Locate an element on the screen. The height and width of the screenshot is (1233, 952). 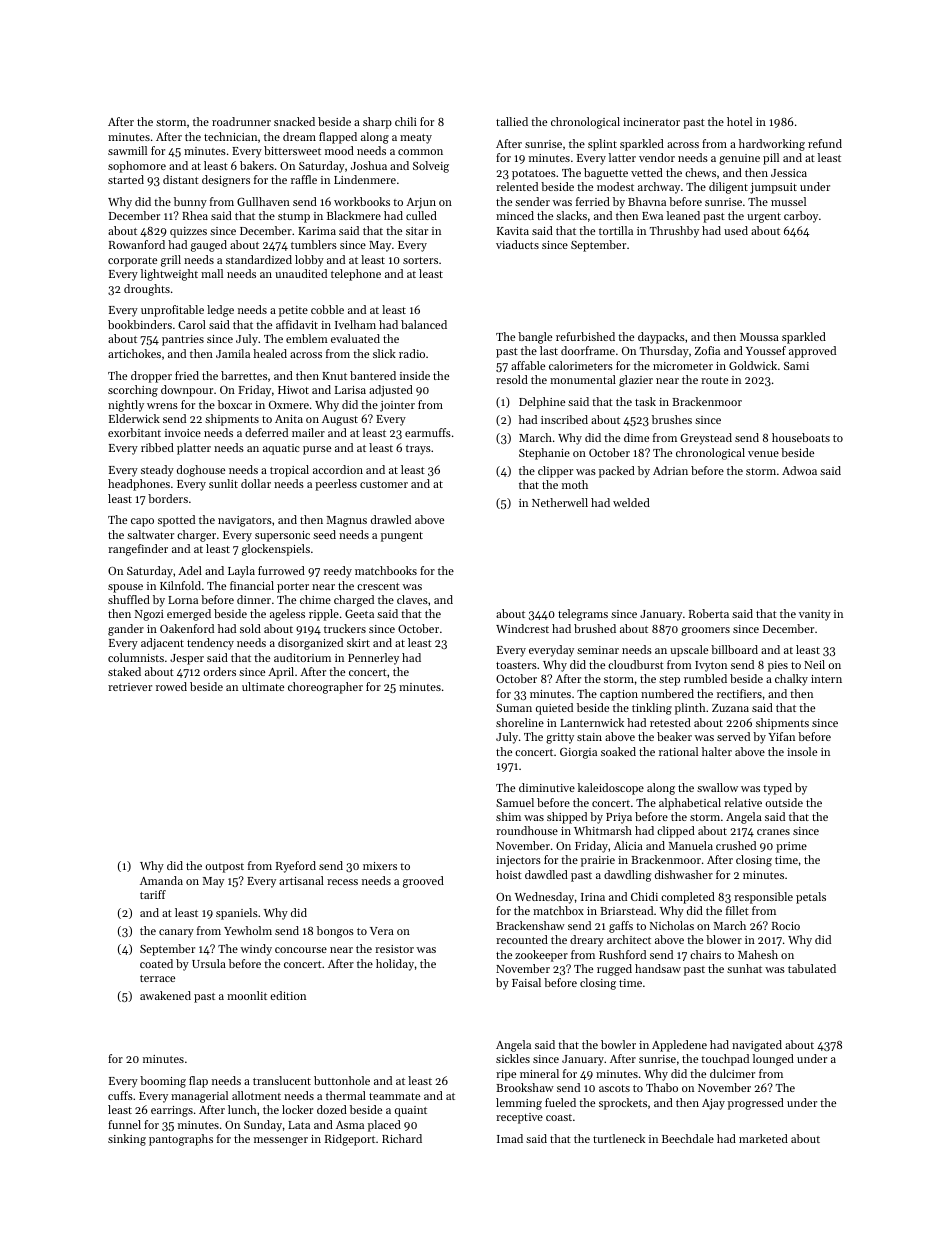
capo is located at coordinates (142, 522).
